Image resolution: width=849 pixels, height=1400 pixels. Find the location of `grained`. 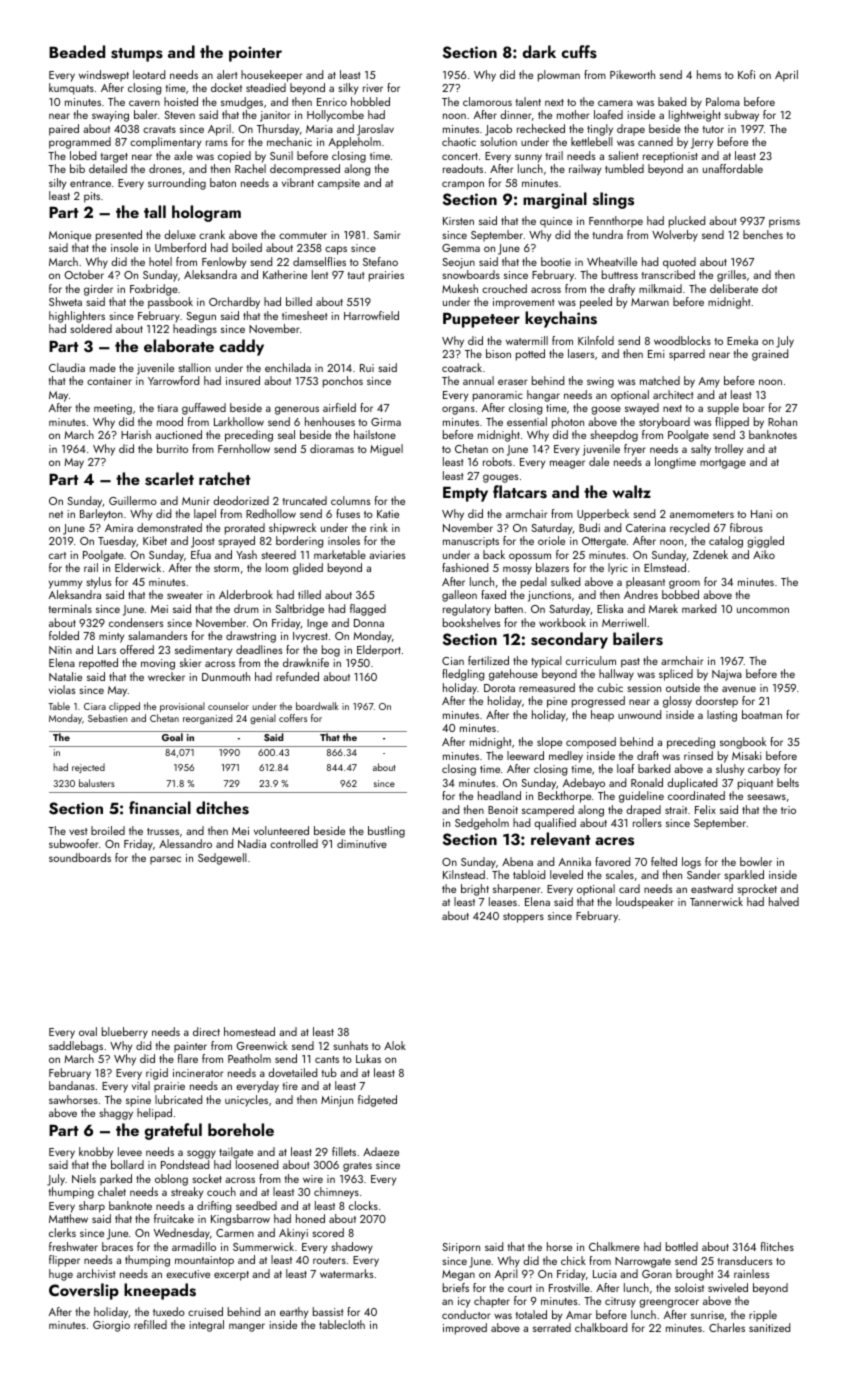

grained is located at coordinates (770, 355).
